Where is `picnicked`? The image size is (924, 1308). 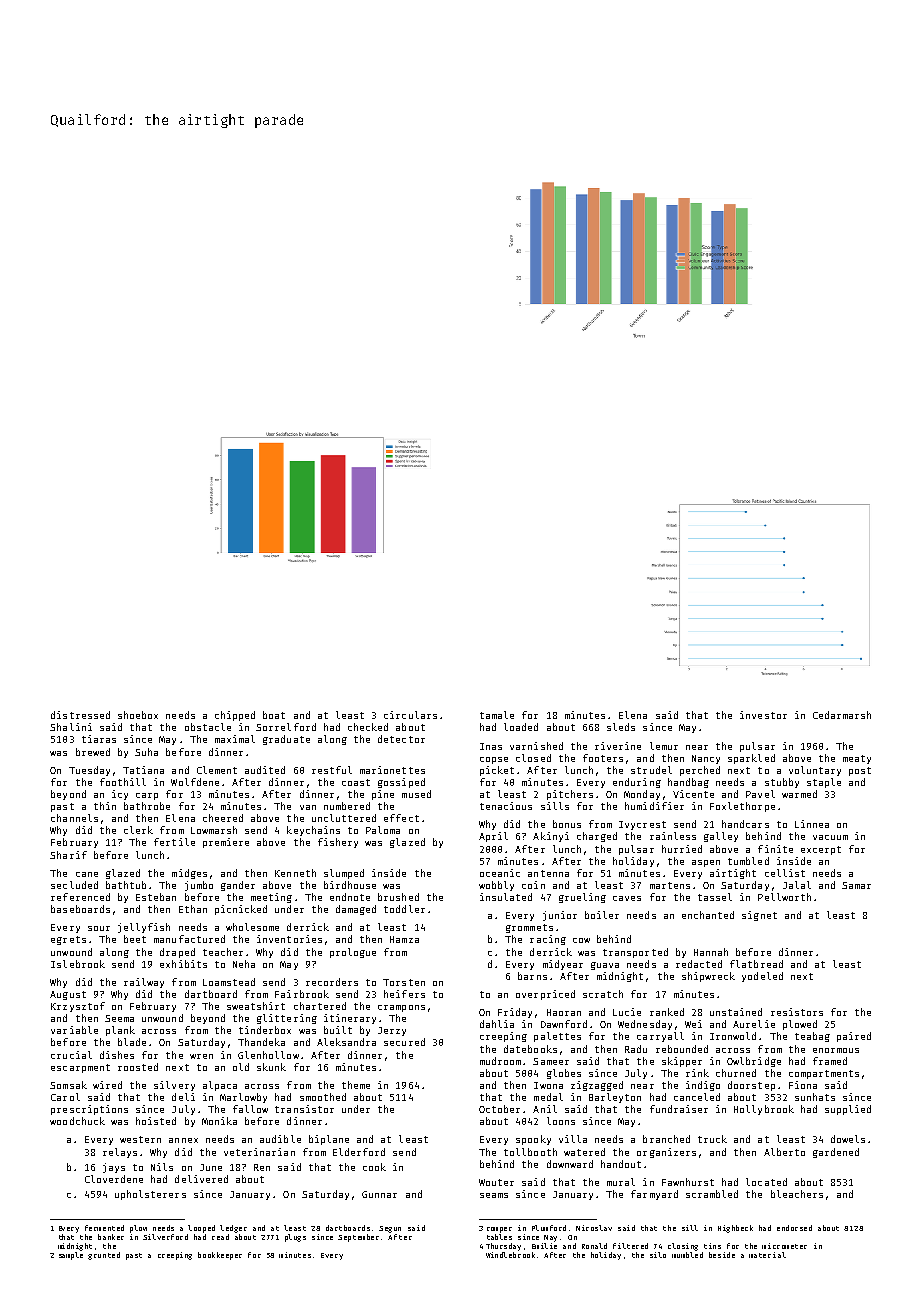 picnicked is located at coordinates (241, 910).
